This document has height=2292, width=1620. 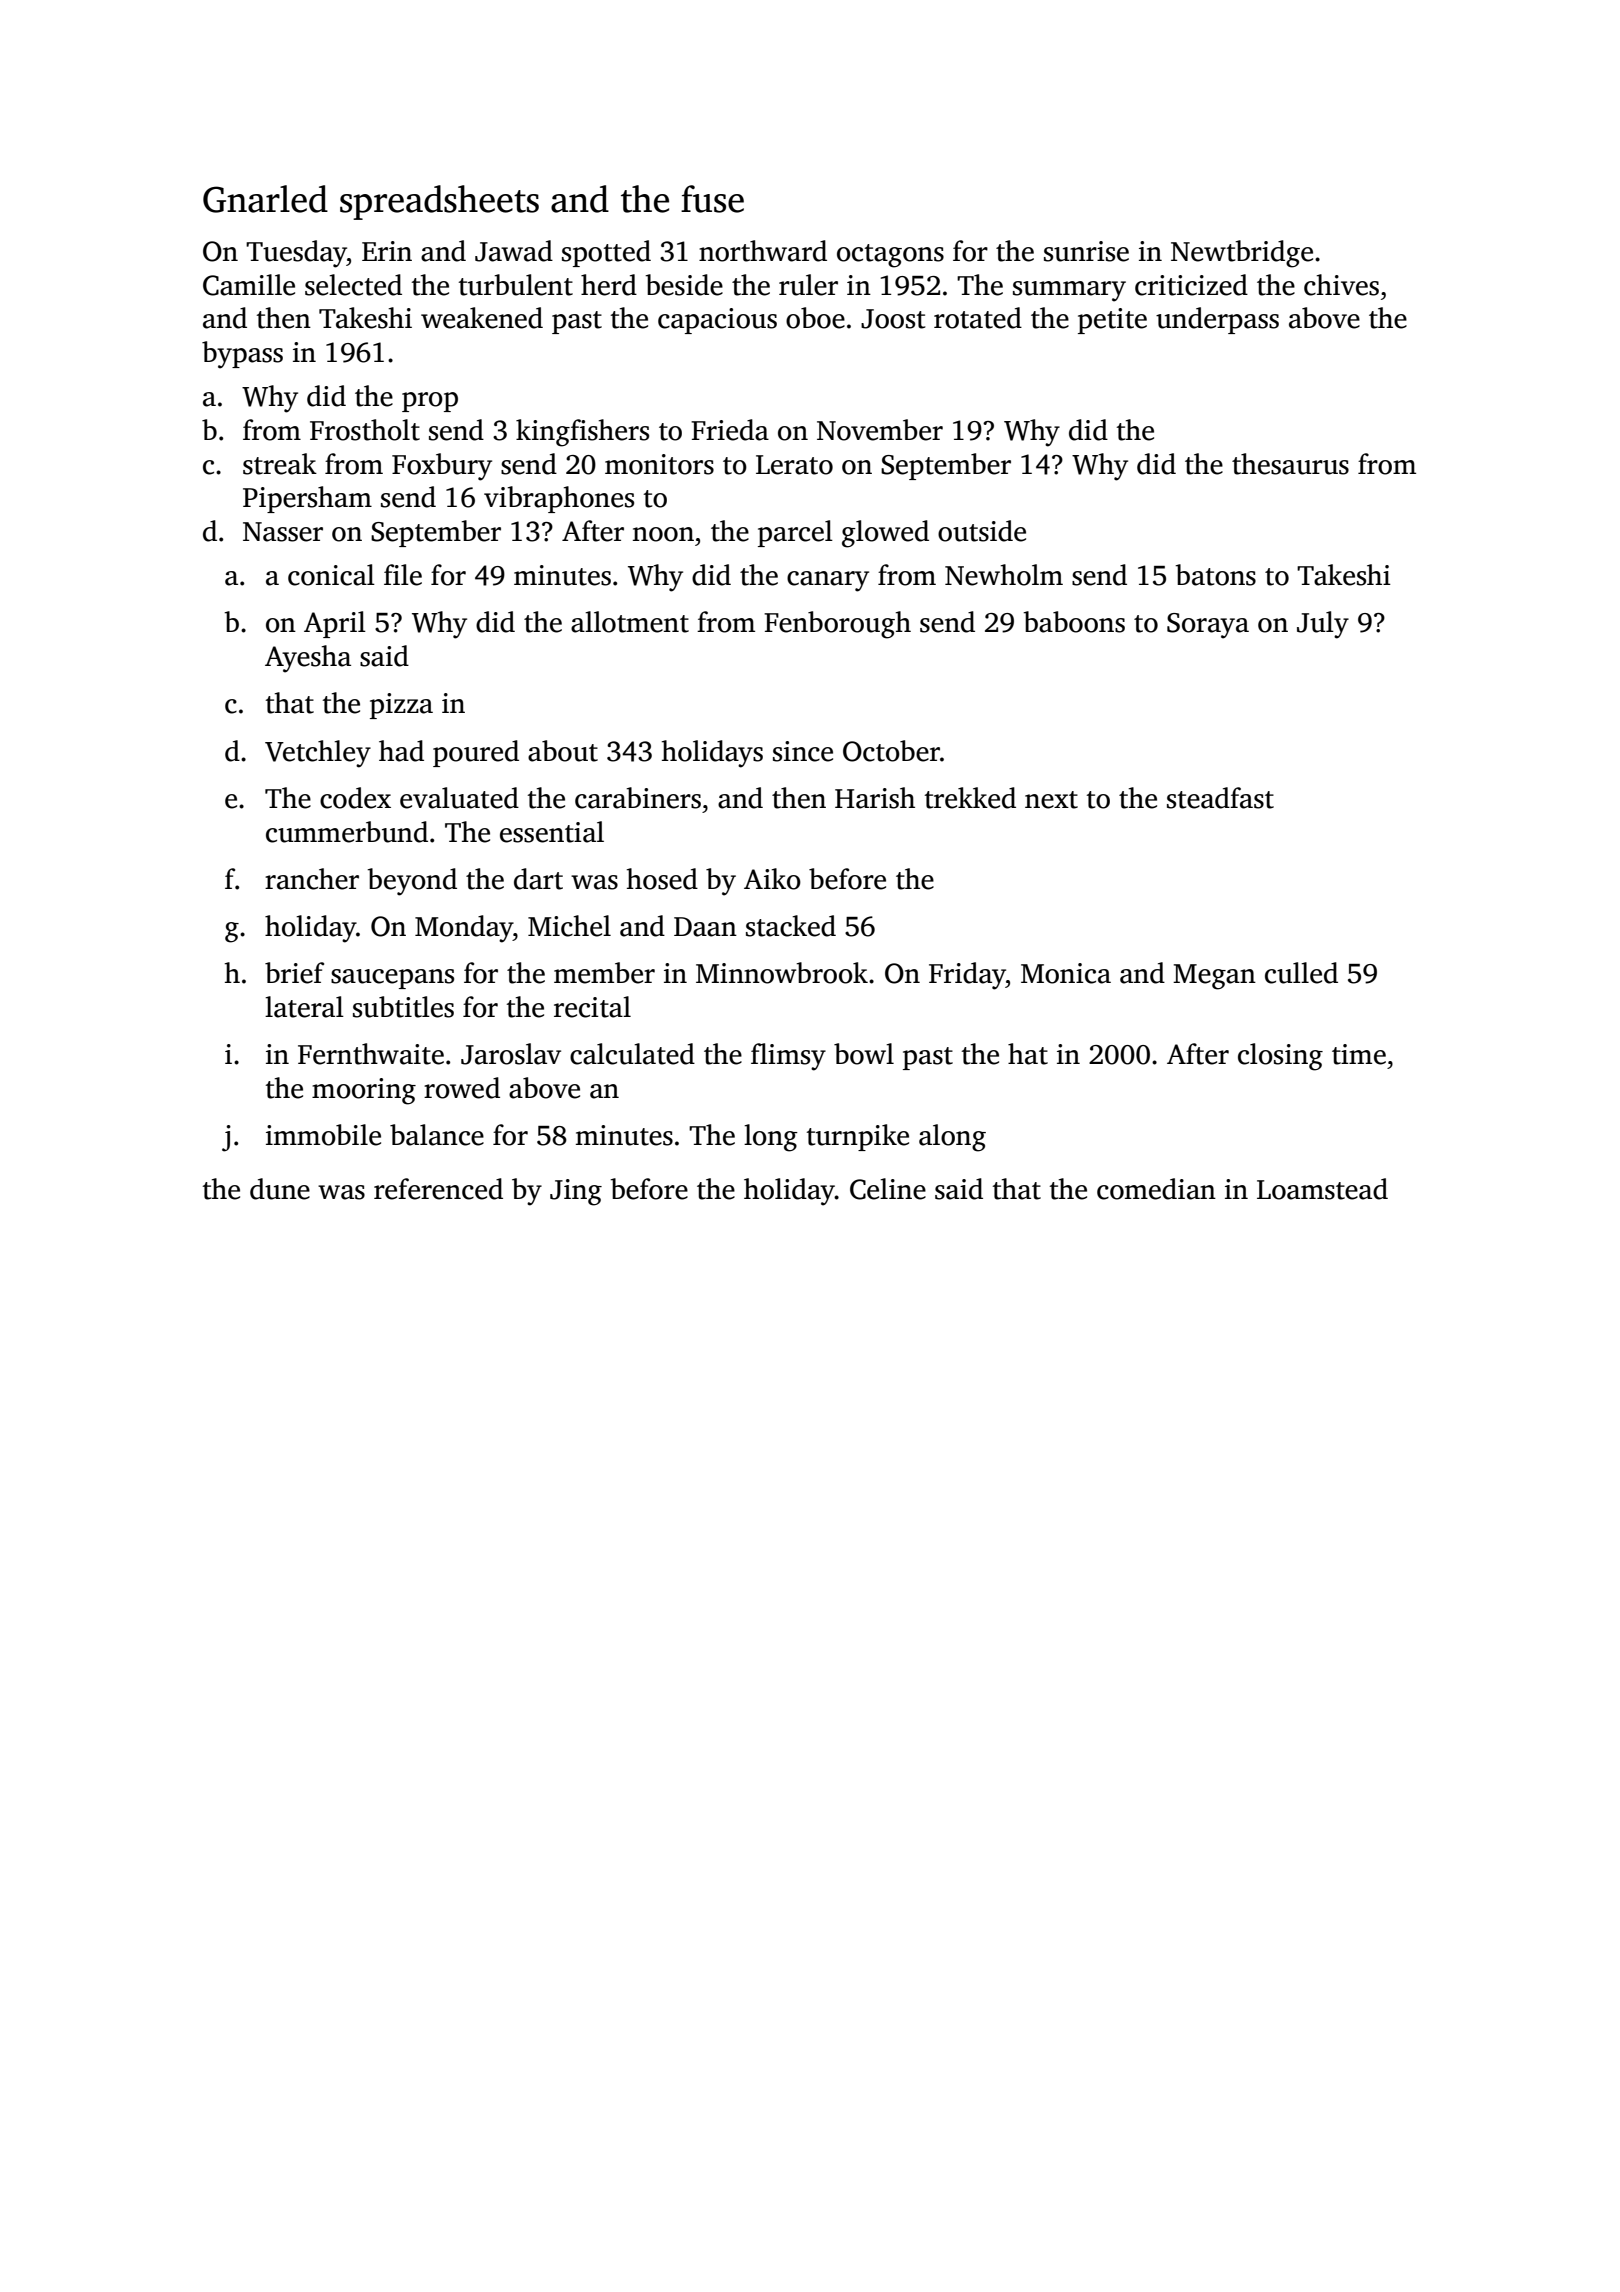 I want to click on referenced, so click(x=438, y=1189).
